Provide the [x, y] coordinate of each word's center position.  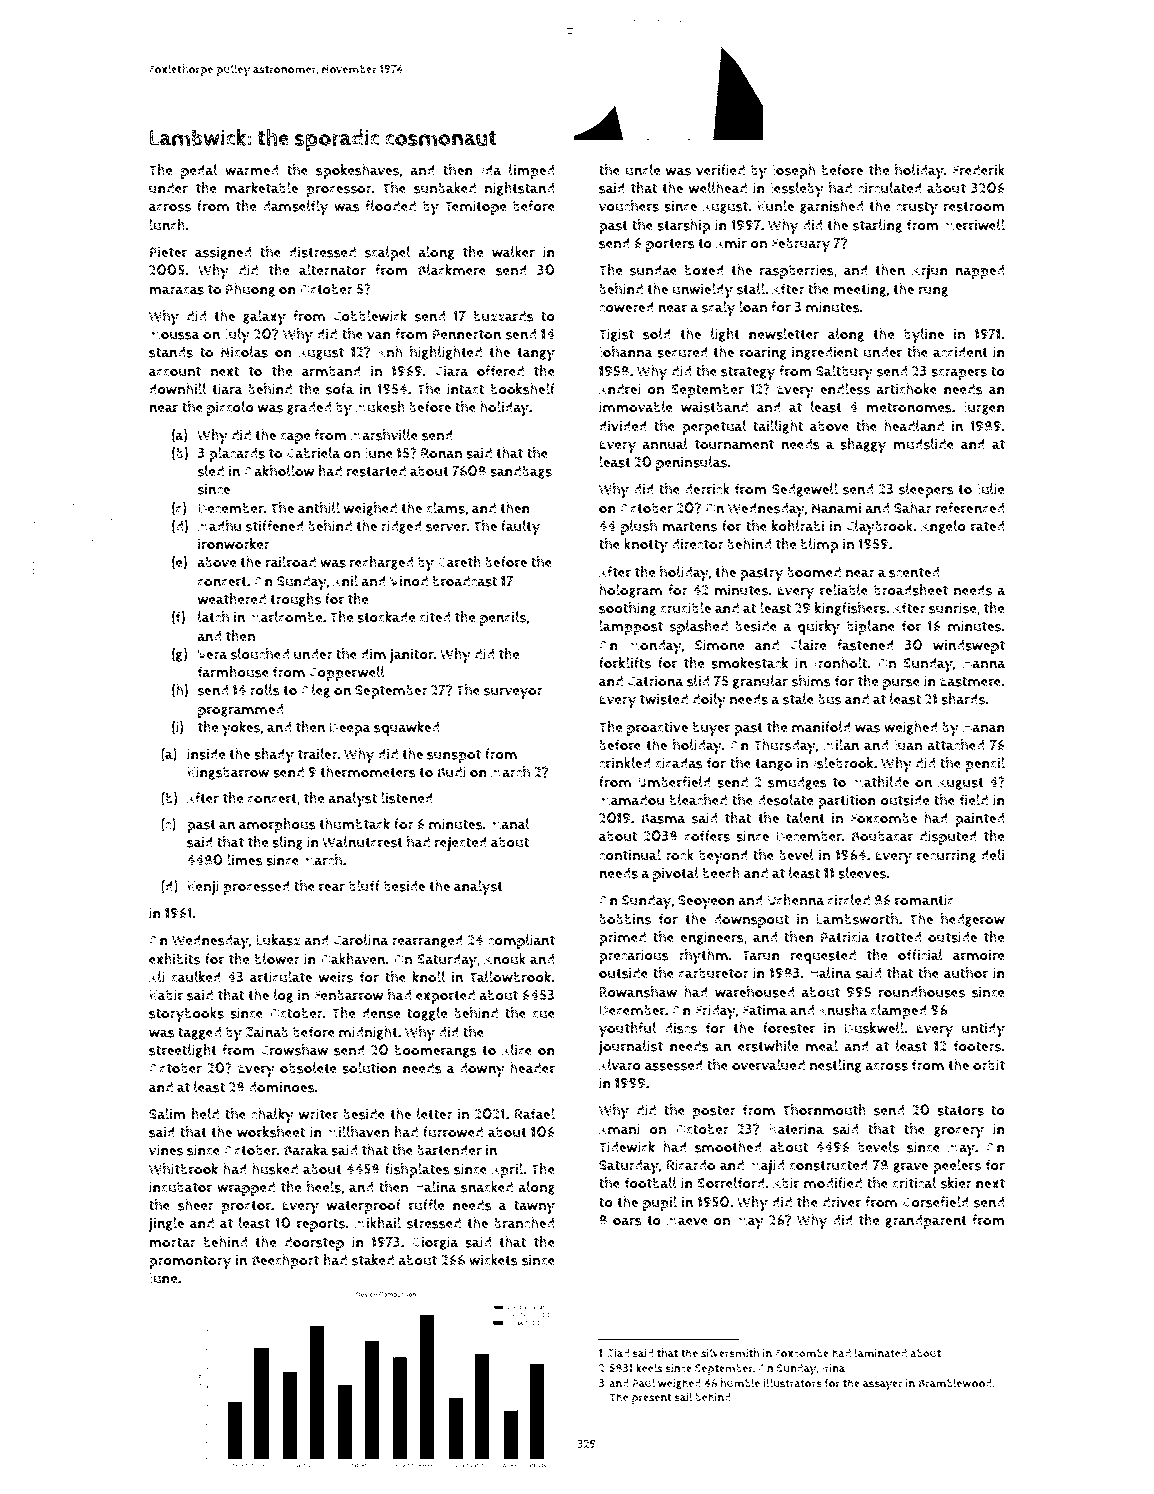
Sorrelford [731, 1183]
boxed [704, 270]
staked [373, 1260]
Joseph [794, 171]
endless [845, 389]
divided [623, 426]
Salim [167, 1114]
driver [841, 1202]
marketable [261, 188]
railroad [290, 562]
